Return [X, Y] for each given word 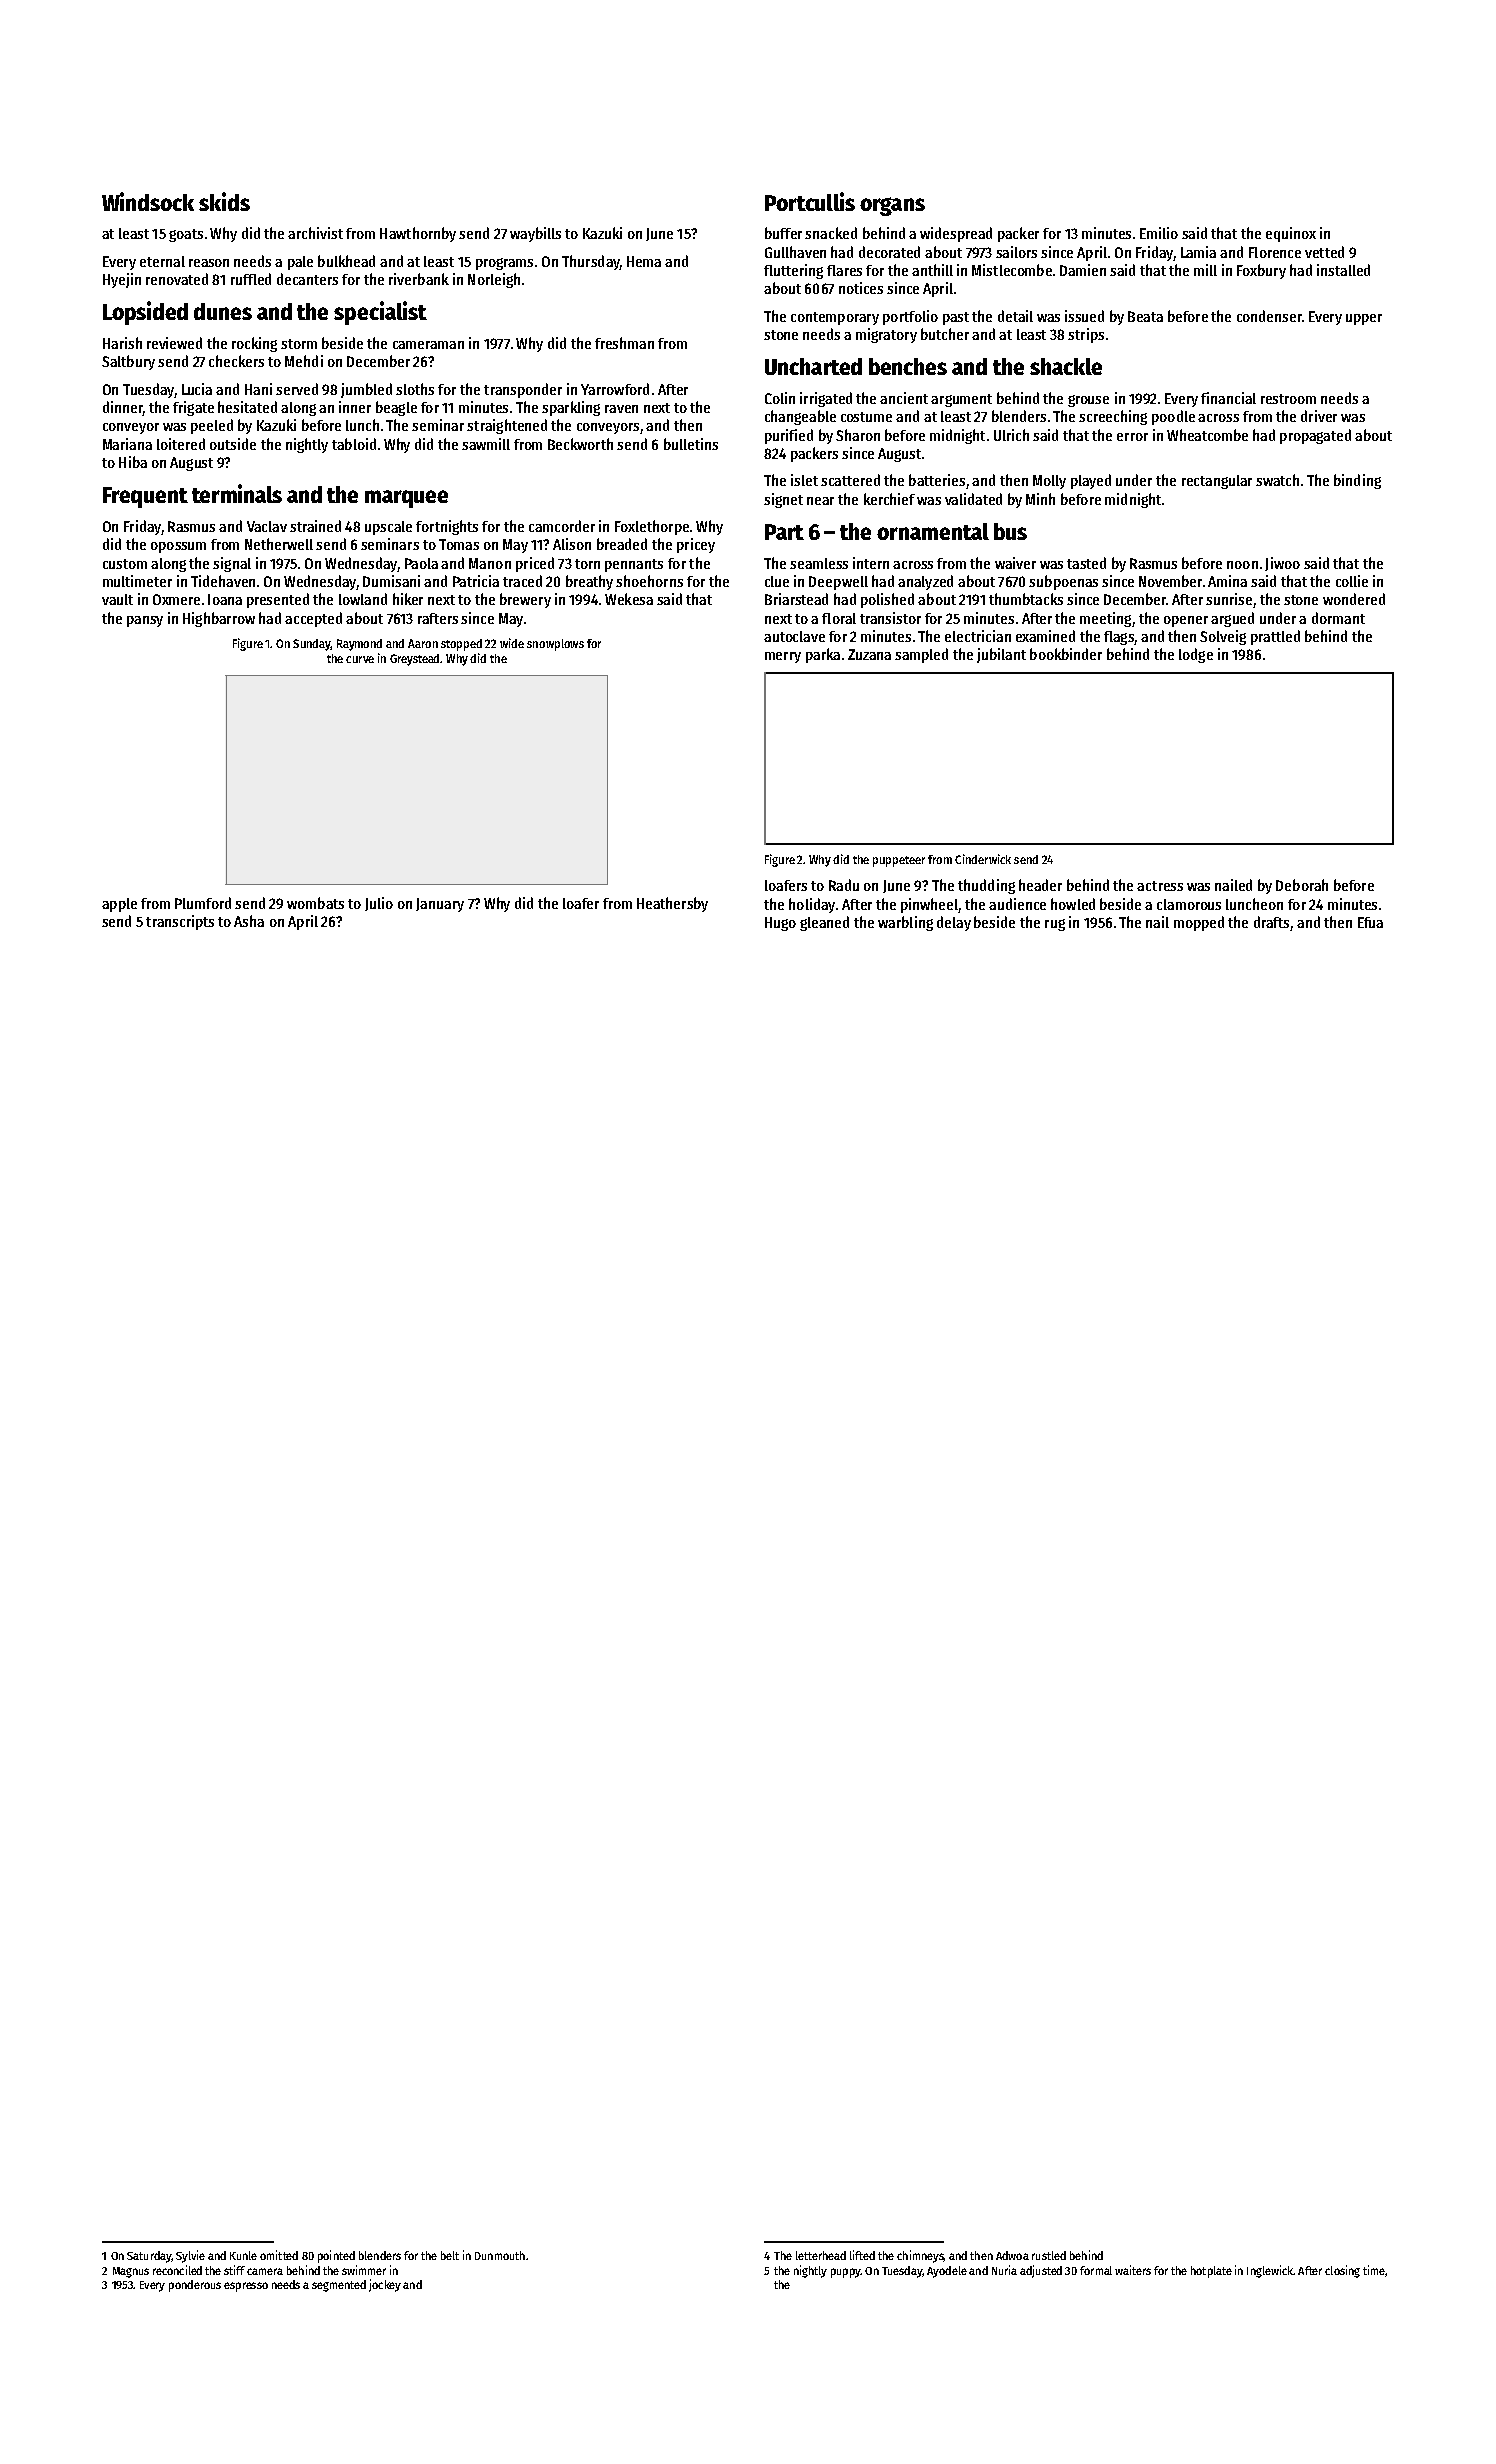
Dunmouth [500, 2255]
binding [1357, 481]
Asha [249, 921]
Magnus [131, 2272]
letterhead [821, 2255]
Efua [1370, 922]
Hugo [780, 924]
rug [1055, 925]
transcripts [180, 922]
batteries [937, 480]
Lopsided [145, 313]
